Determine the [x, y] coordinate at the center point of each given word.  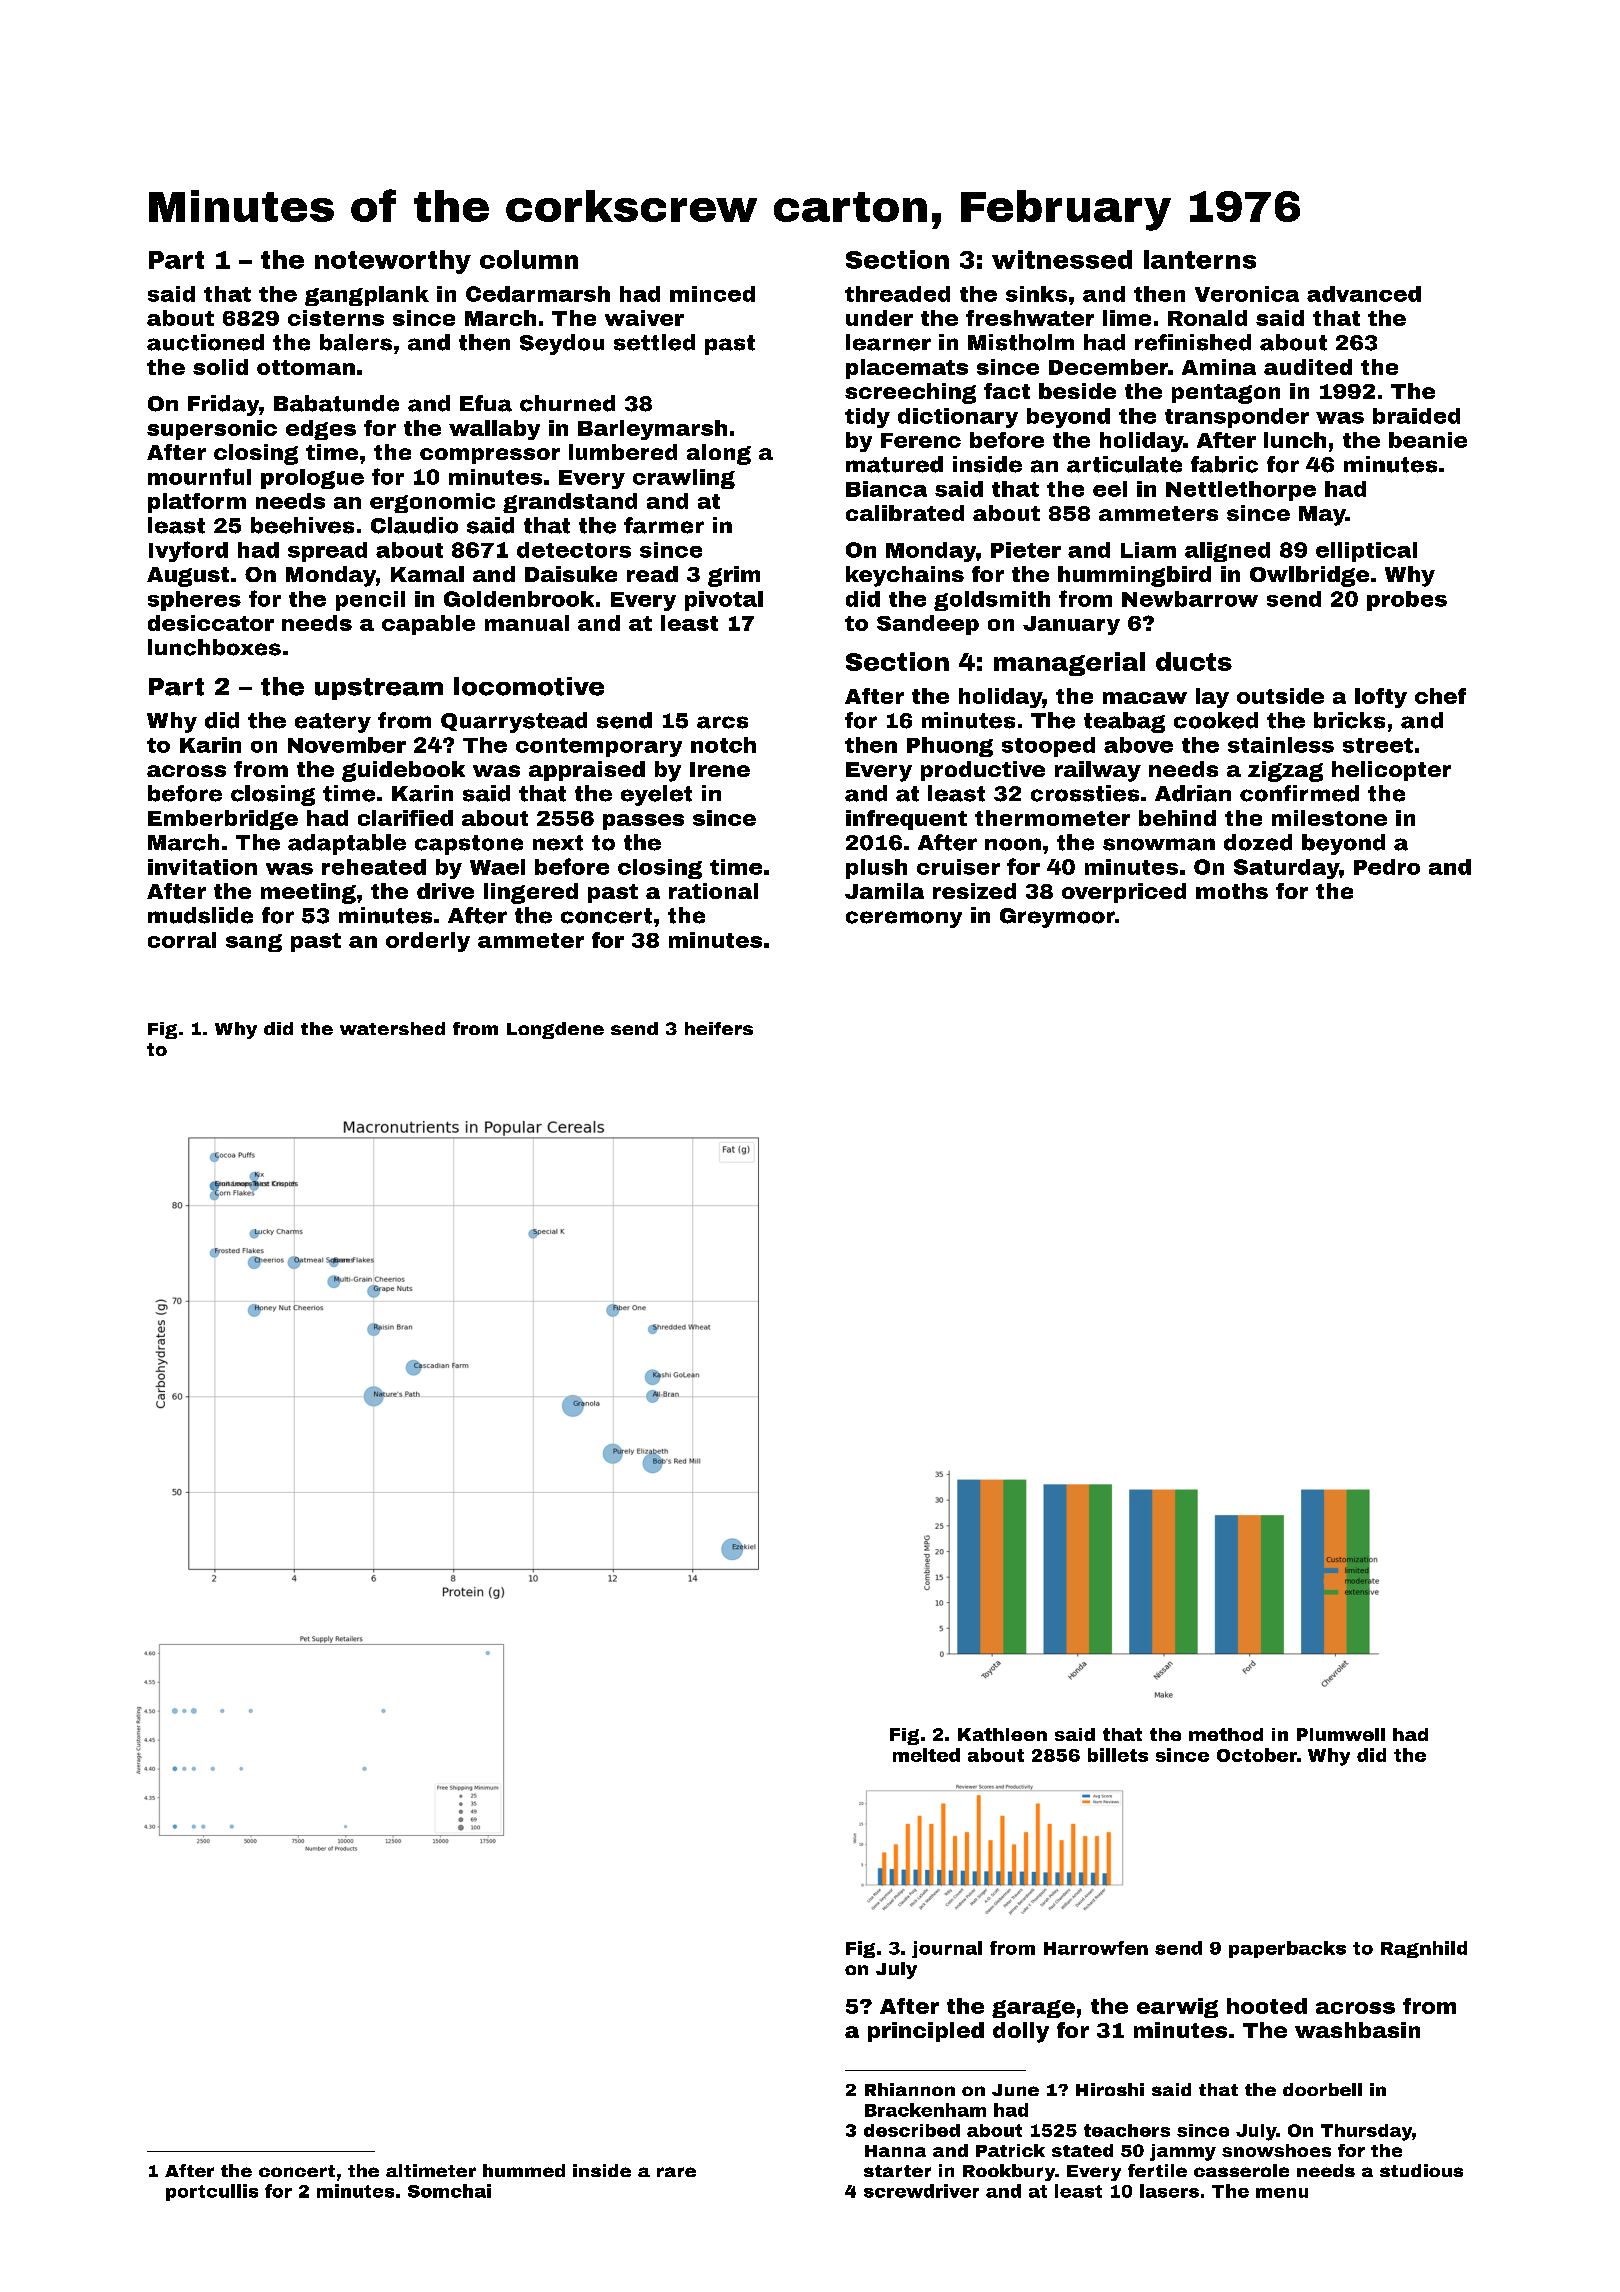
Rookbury [1009, 2172]
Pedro [1387, 867]
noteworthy [393, 262]
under [879, 318]
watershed [392, 1028]
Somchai [449, 2191]
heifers [719, 1028]
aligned [1227, 552]
